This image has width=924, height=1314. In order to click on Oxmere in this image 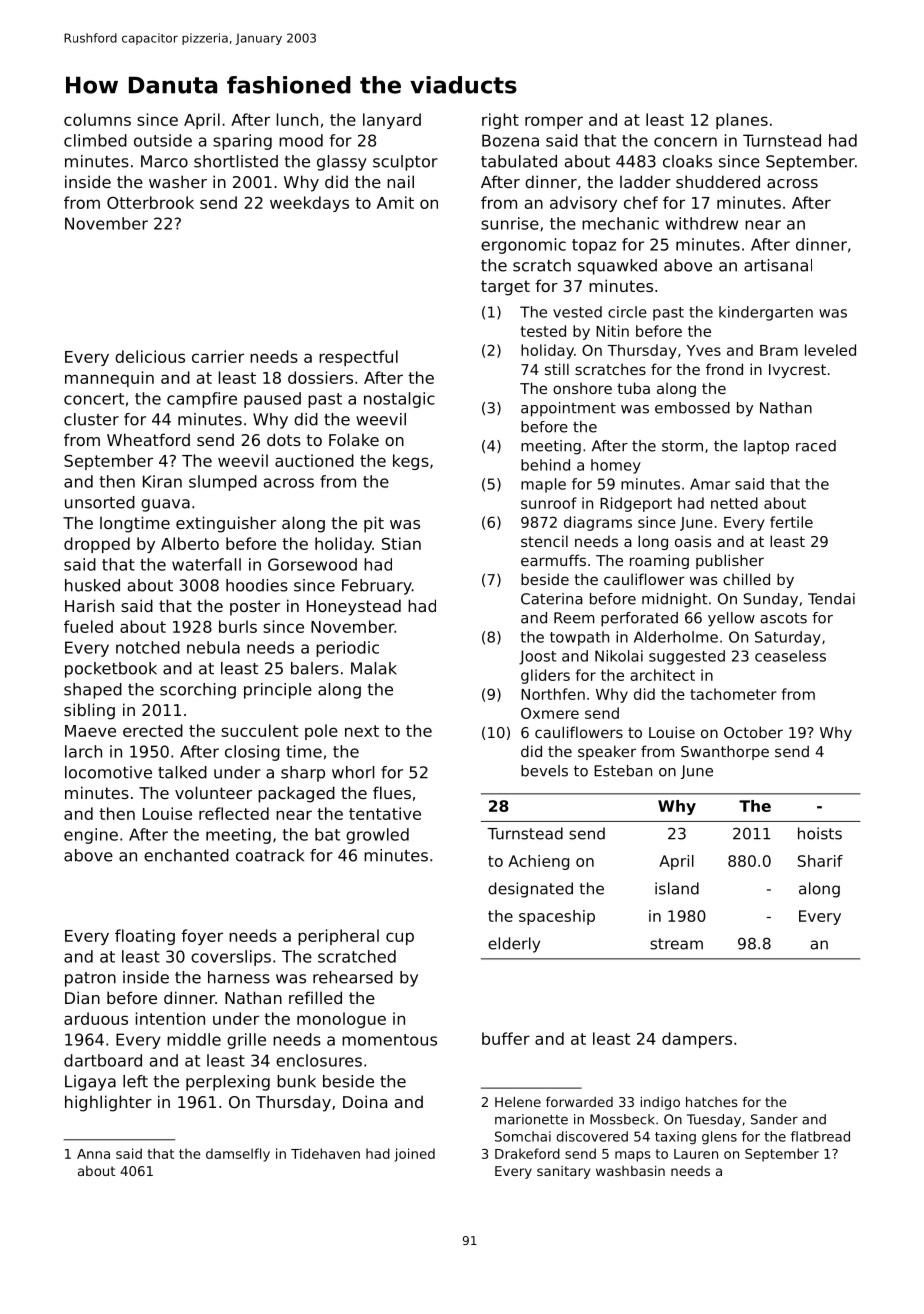, I will do `click(550, 713)`.
